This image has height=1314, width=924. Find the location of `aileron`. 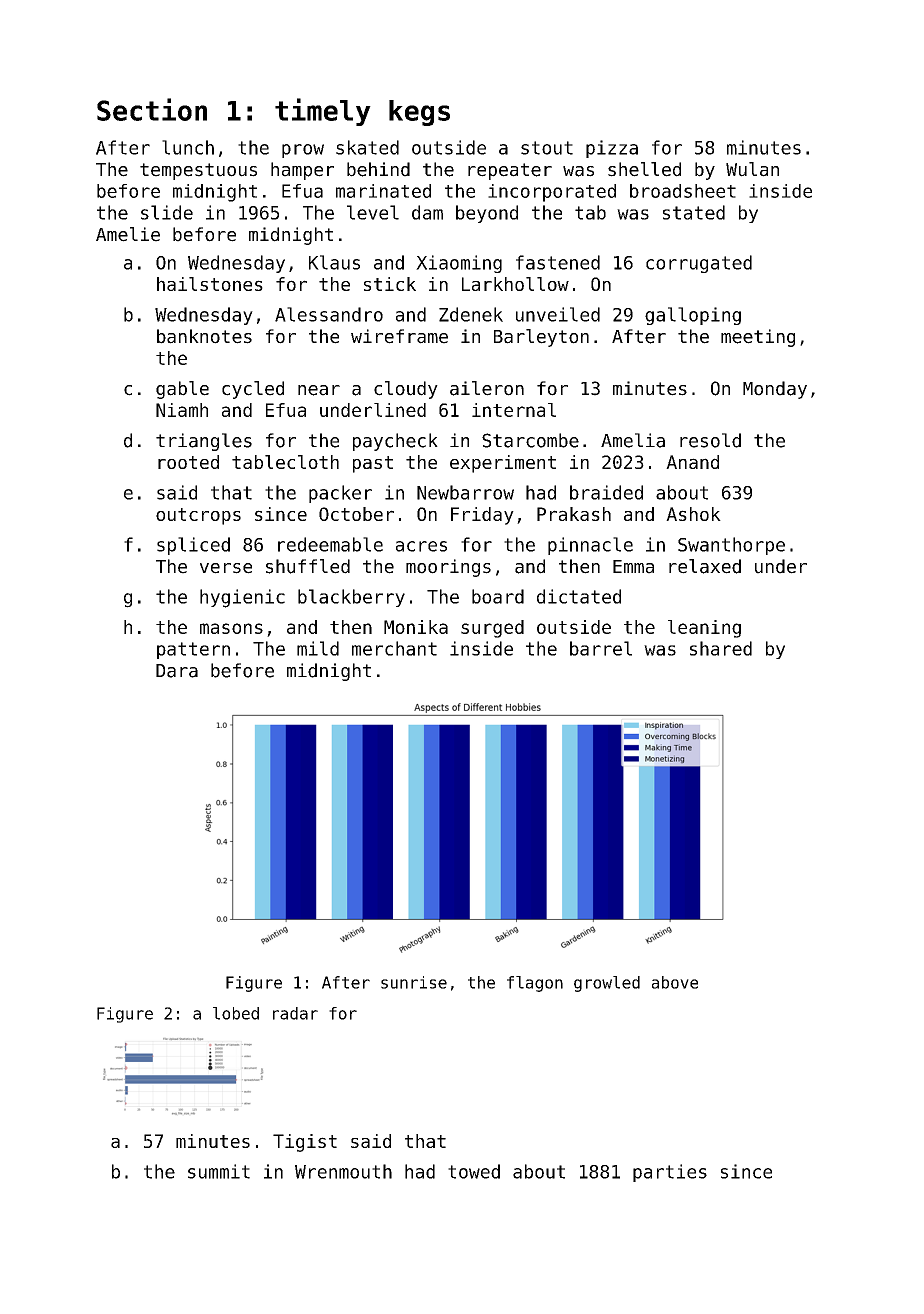

aileron is located at coordinates (487, 388).
